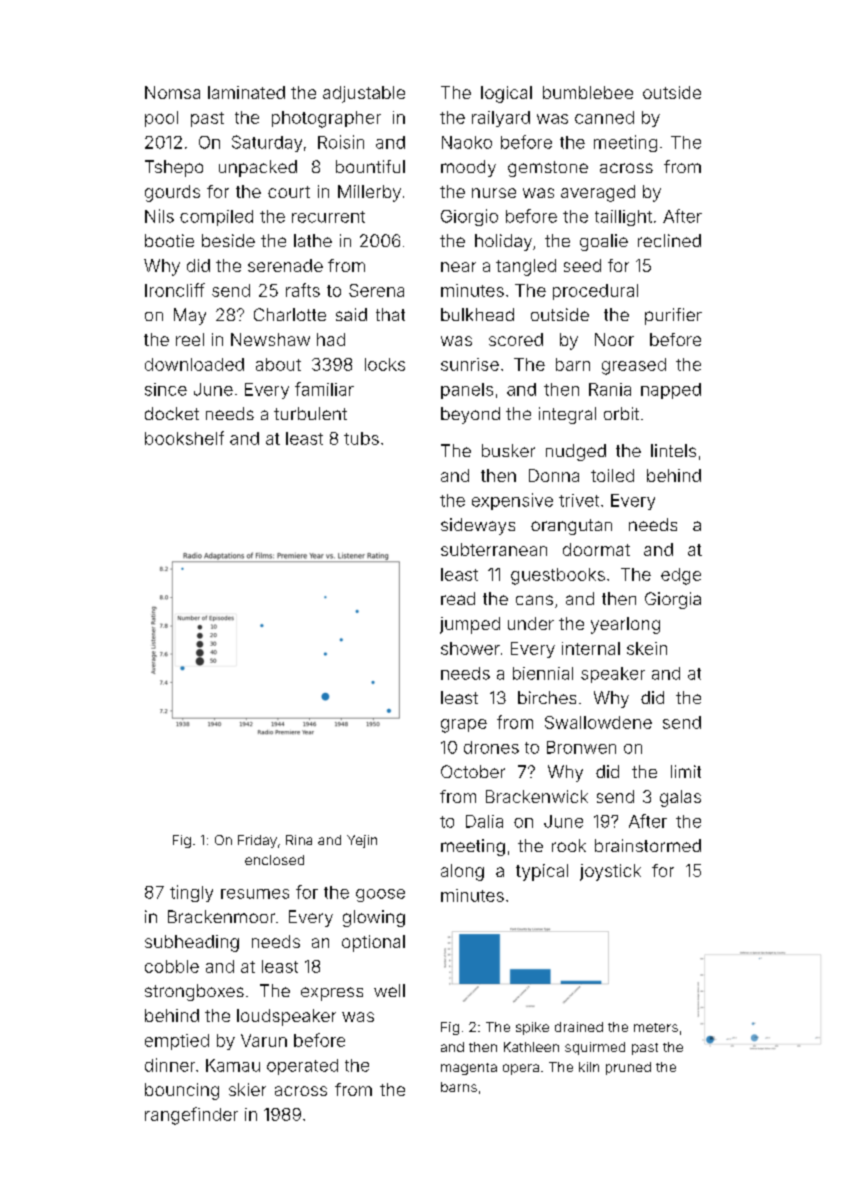  I want to click on gourds, so click(172, 193).
